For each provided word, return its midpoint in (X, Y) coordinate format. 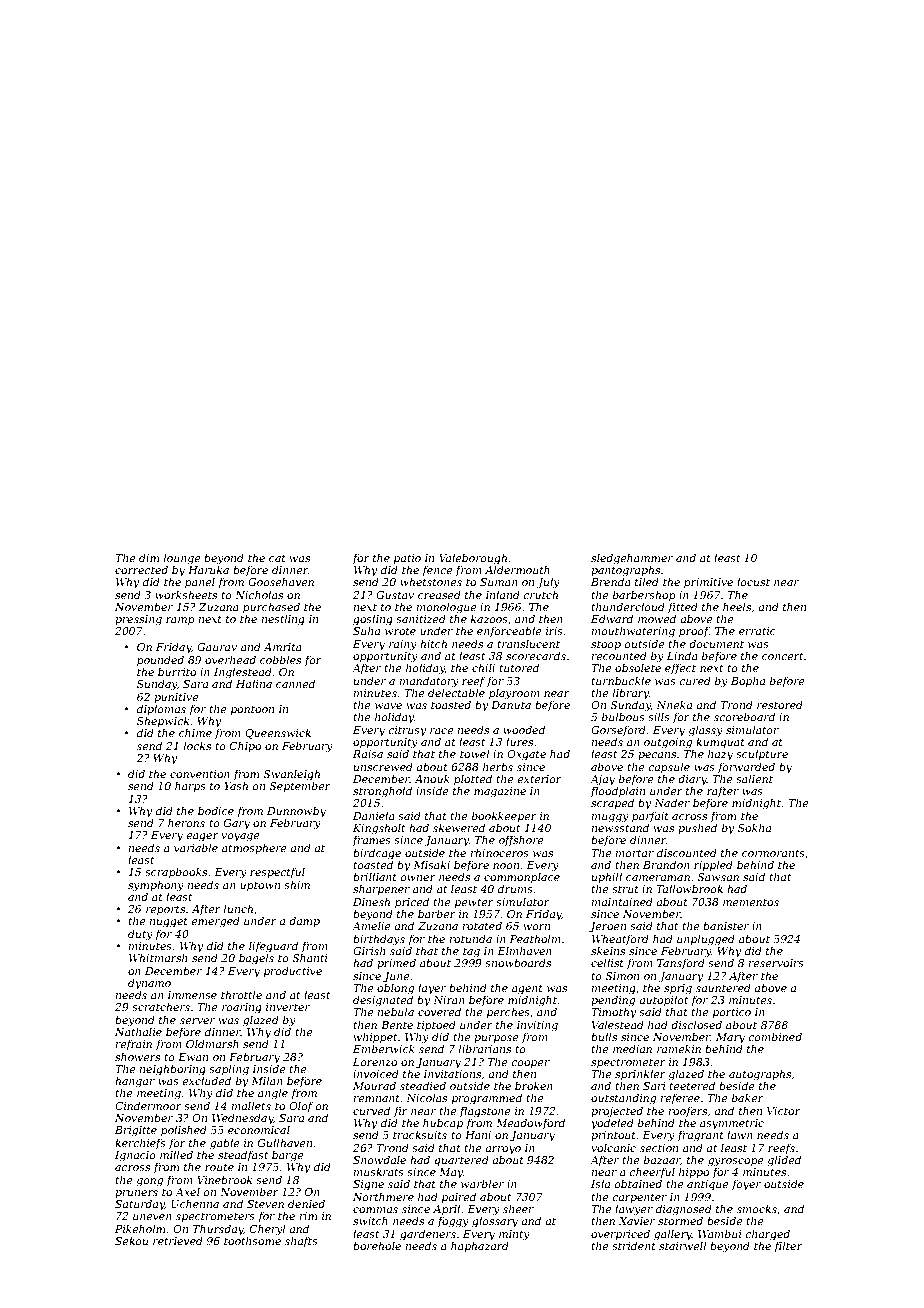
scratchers (161, 1006)
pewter (474, 903)
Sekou (131, 1240)
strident (634, 1245)
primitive (708, 583)
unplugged (706, 940)
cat (277, 558)
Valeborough (473, 559)
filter (788, 1246)
